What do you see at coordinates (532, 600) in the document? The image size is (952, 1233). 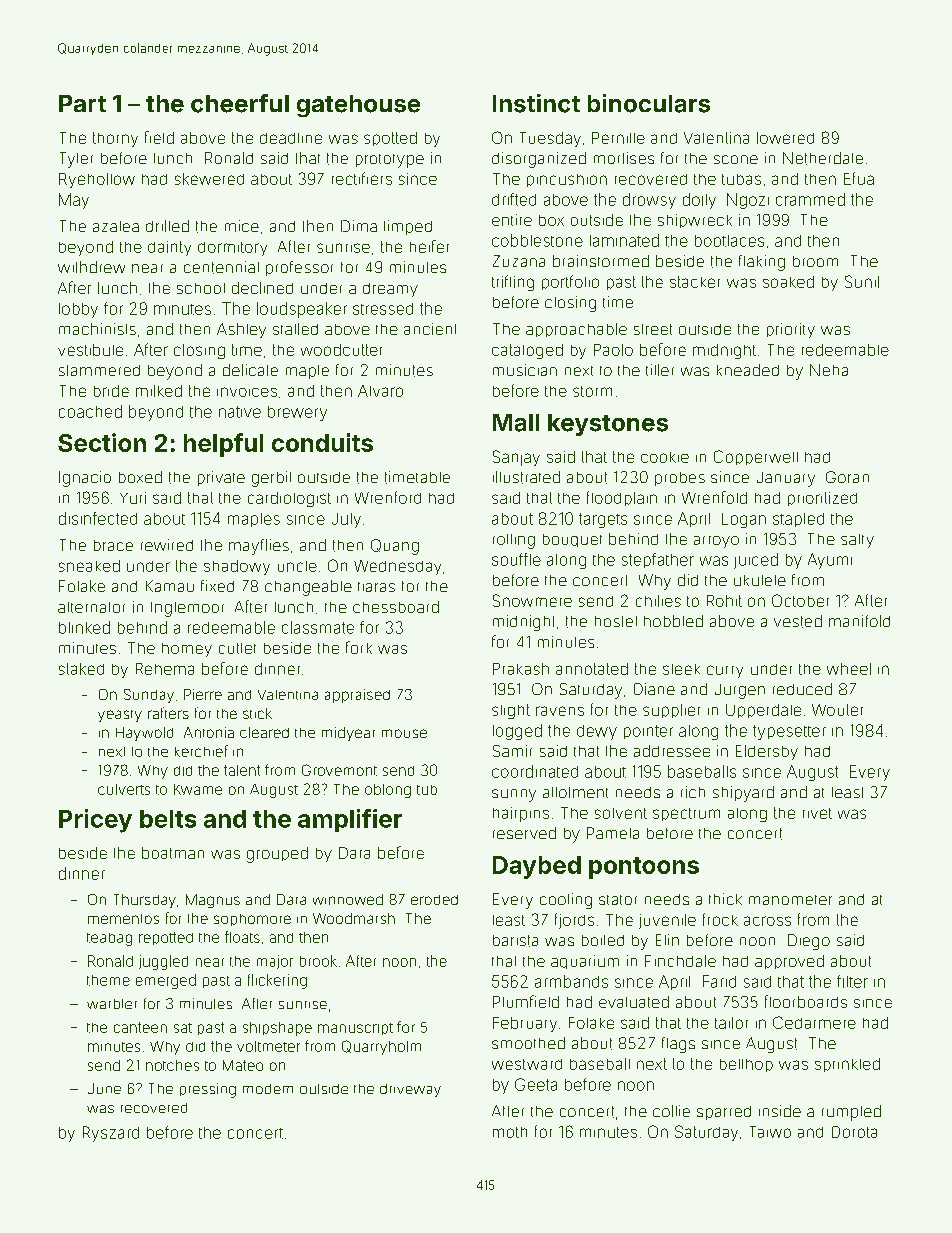 I see `Snowmere` at bounding box center [532, 600].
